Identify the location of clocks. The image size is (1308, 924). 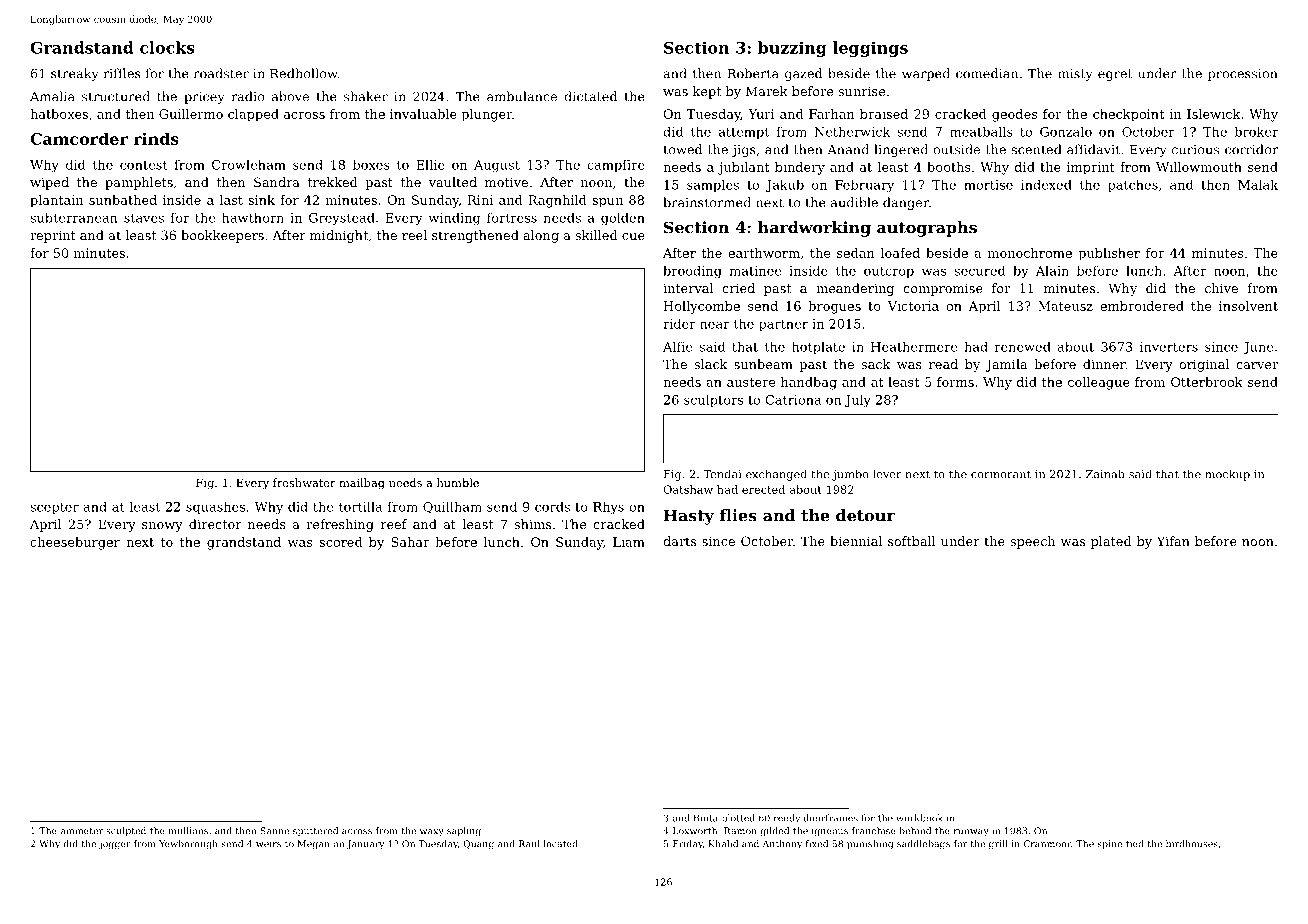
(167, 47).
